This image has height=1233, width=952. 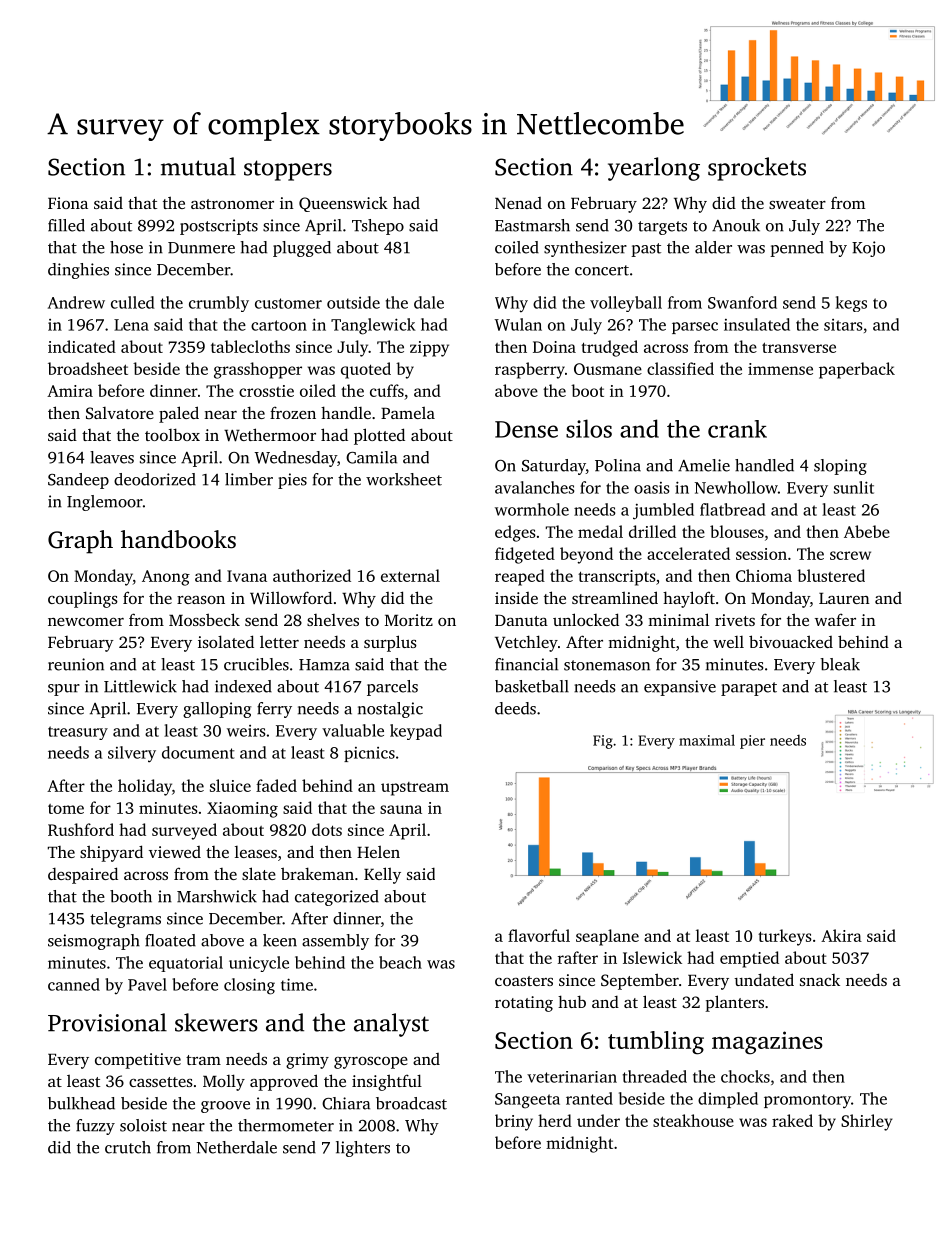 I want to click on alder, so click(x=713, y=247).
